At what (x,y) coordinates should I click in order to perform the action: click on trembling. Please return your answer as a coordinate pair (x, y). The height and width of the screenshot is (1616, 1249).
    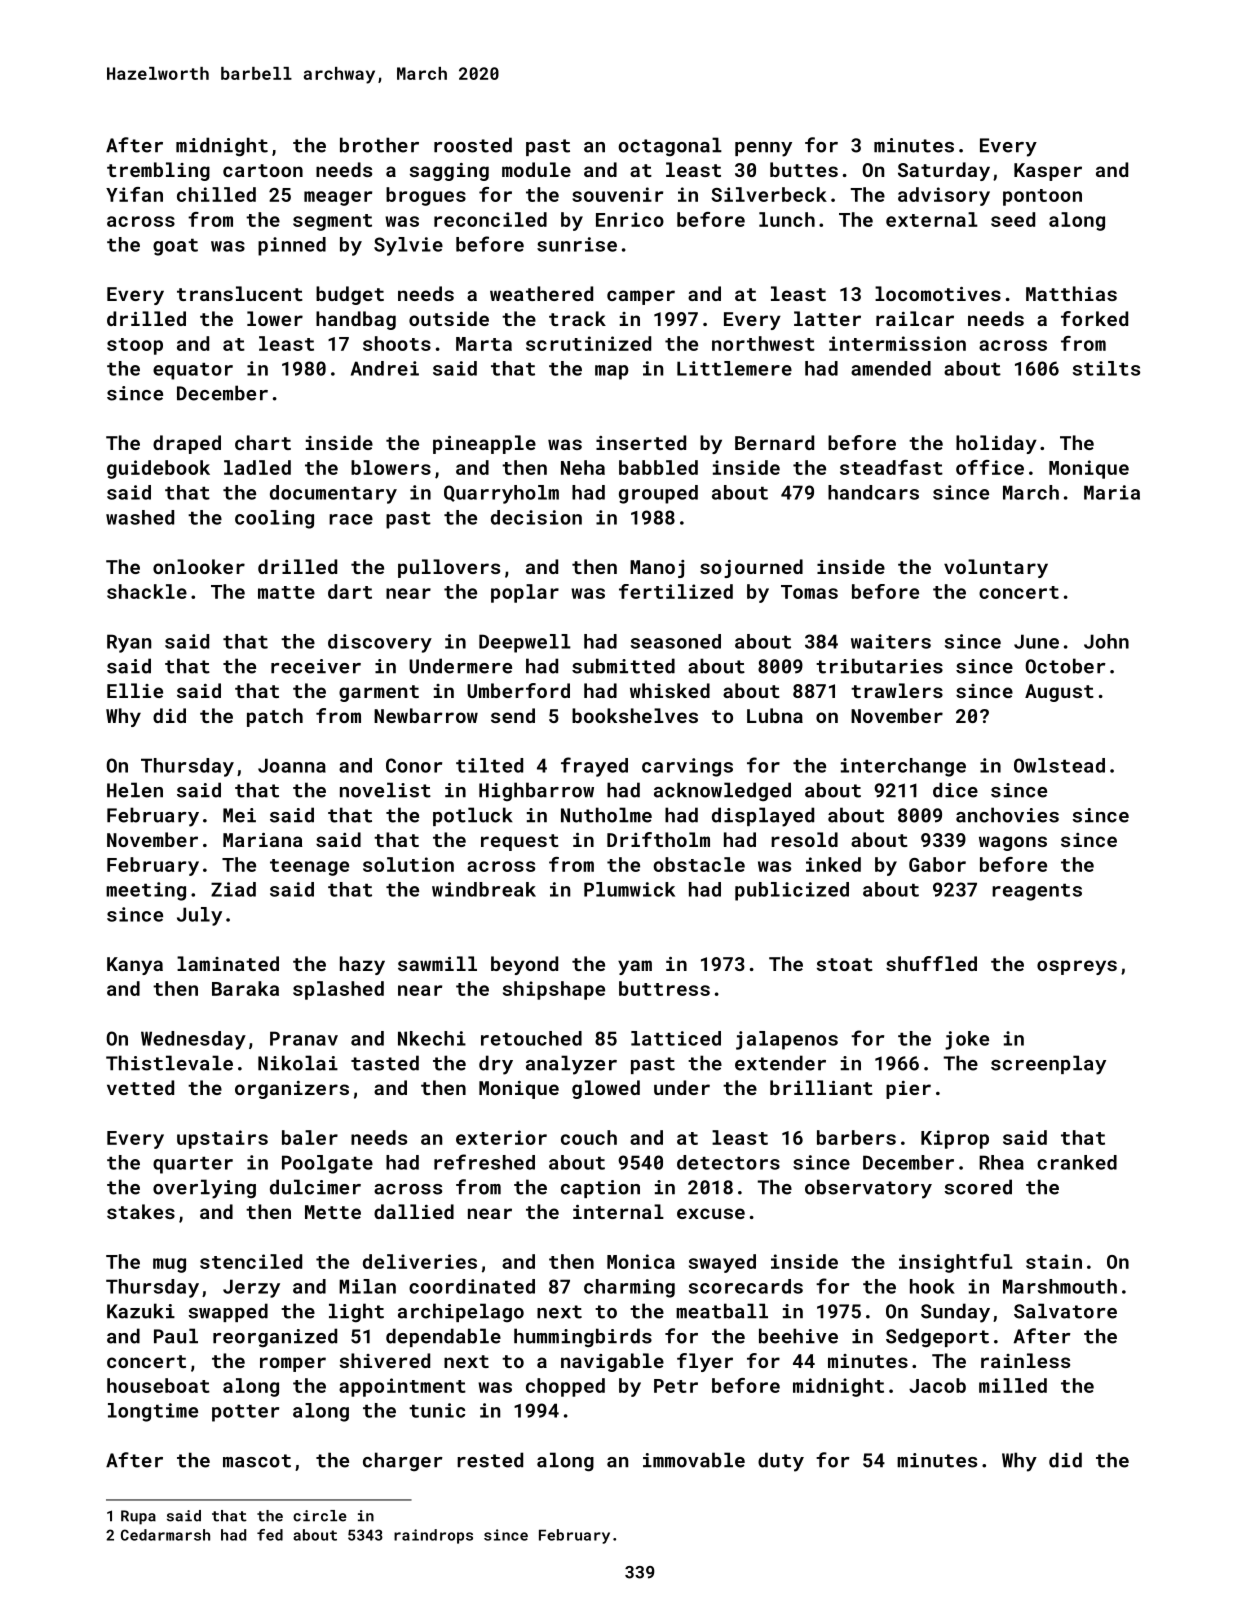
    Looking at the image, I should click on (158, 171).
